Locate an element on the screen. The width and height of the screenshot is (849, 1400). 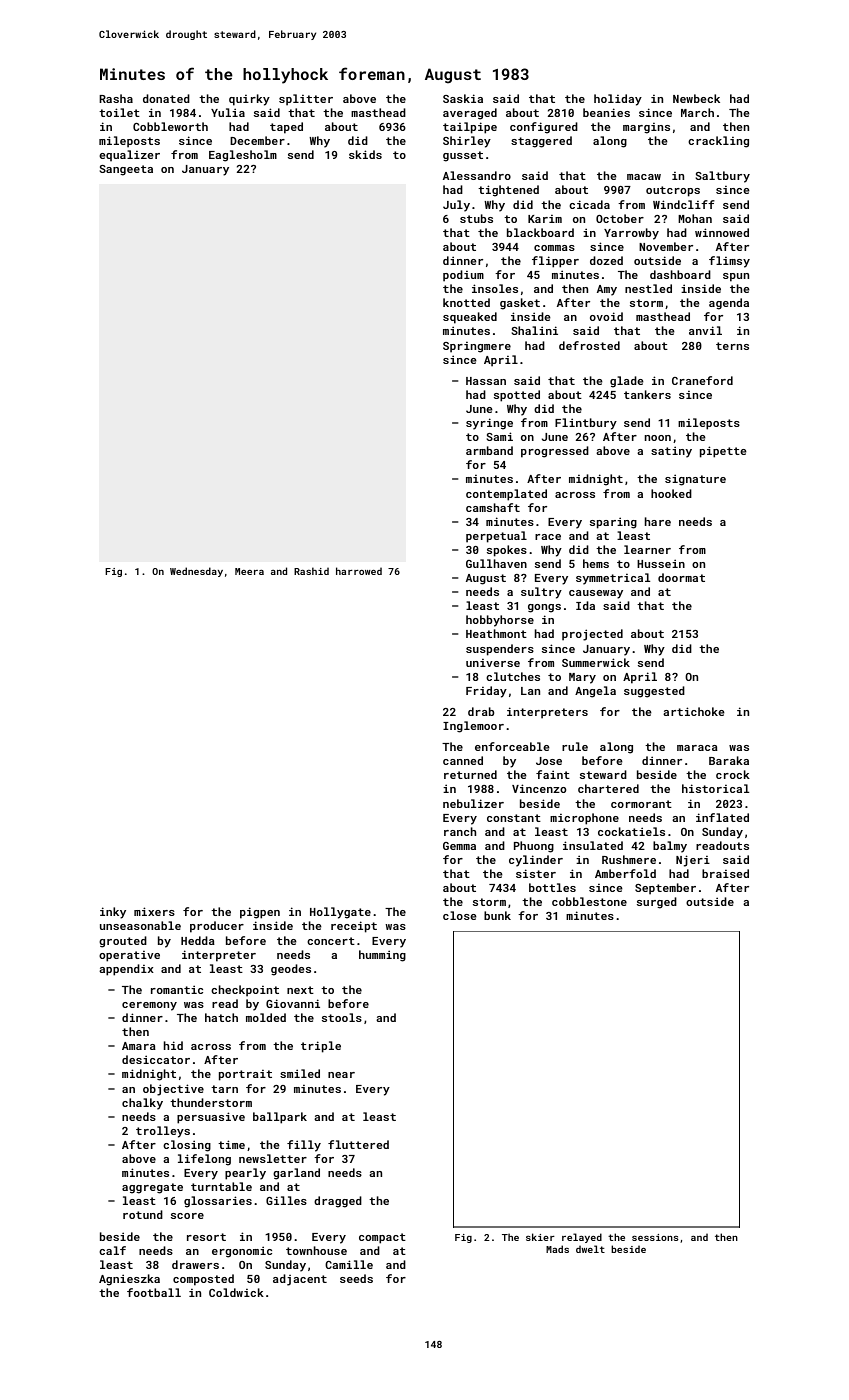
margins is located at coordinates (646, 128).
